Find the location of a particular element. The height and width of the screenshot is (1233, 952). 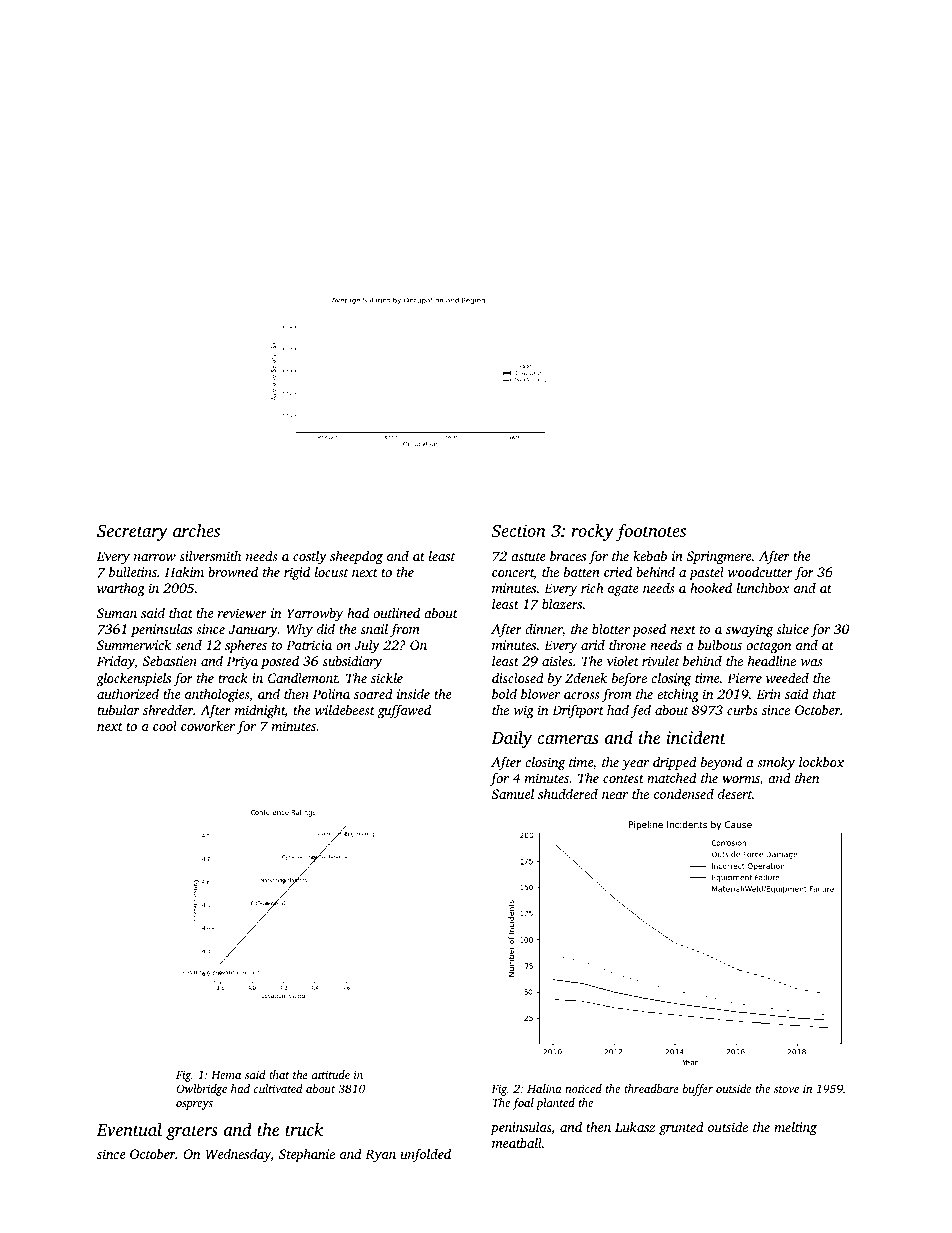

condensed is located at coordinates (684, 793).
